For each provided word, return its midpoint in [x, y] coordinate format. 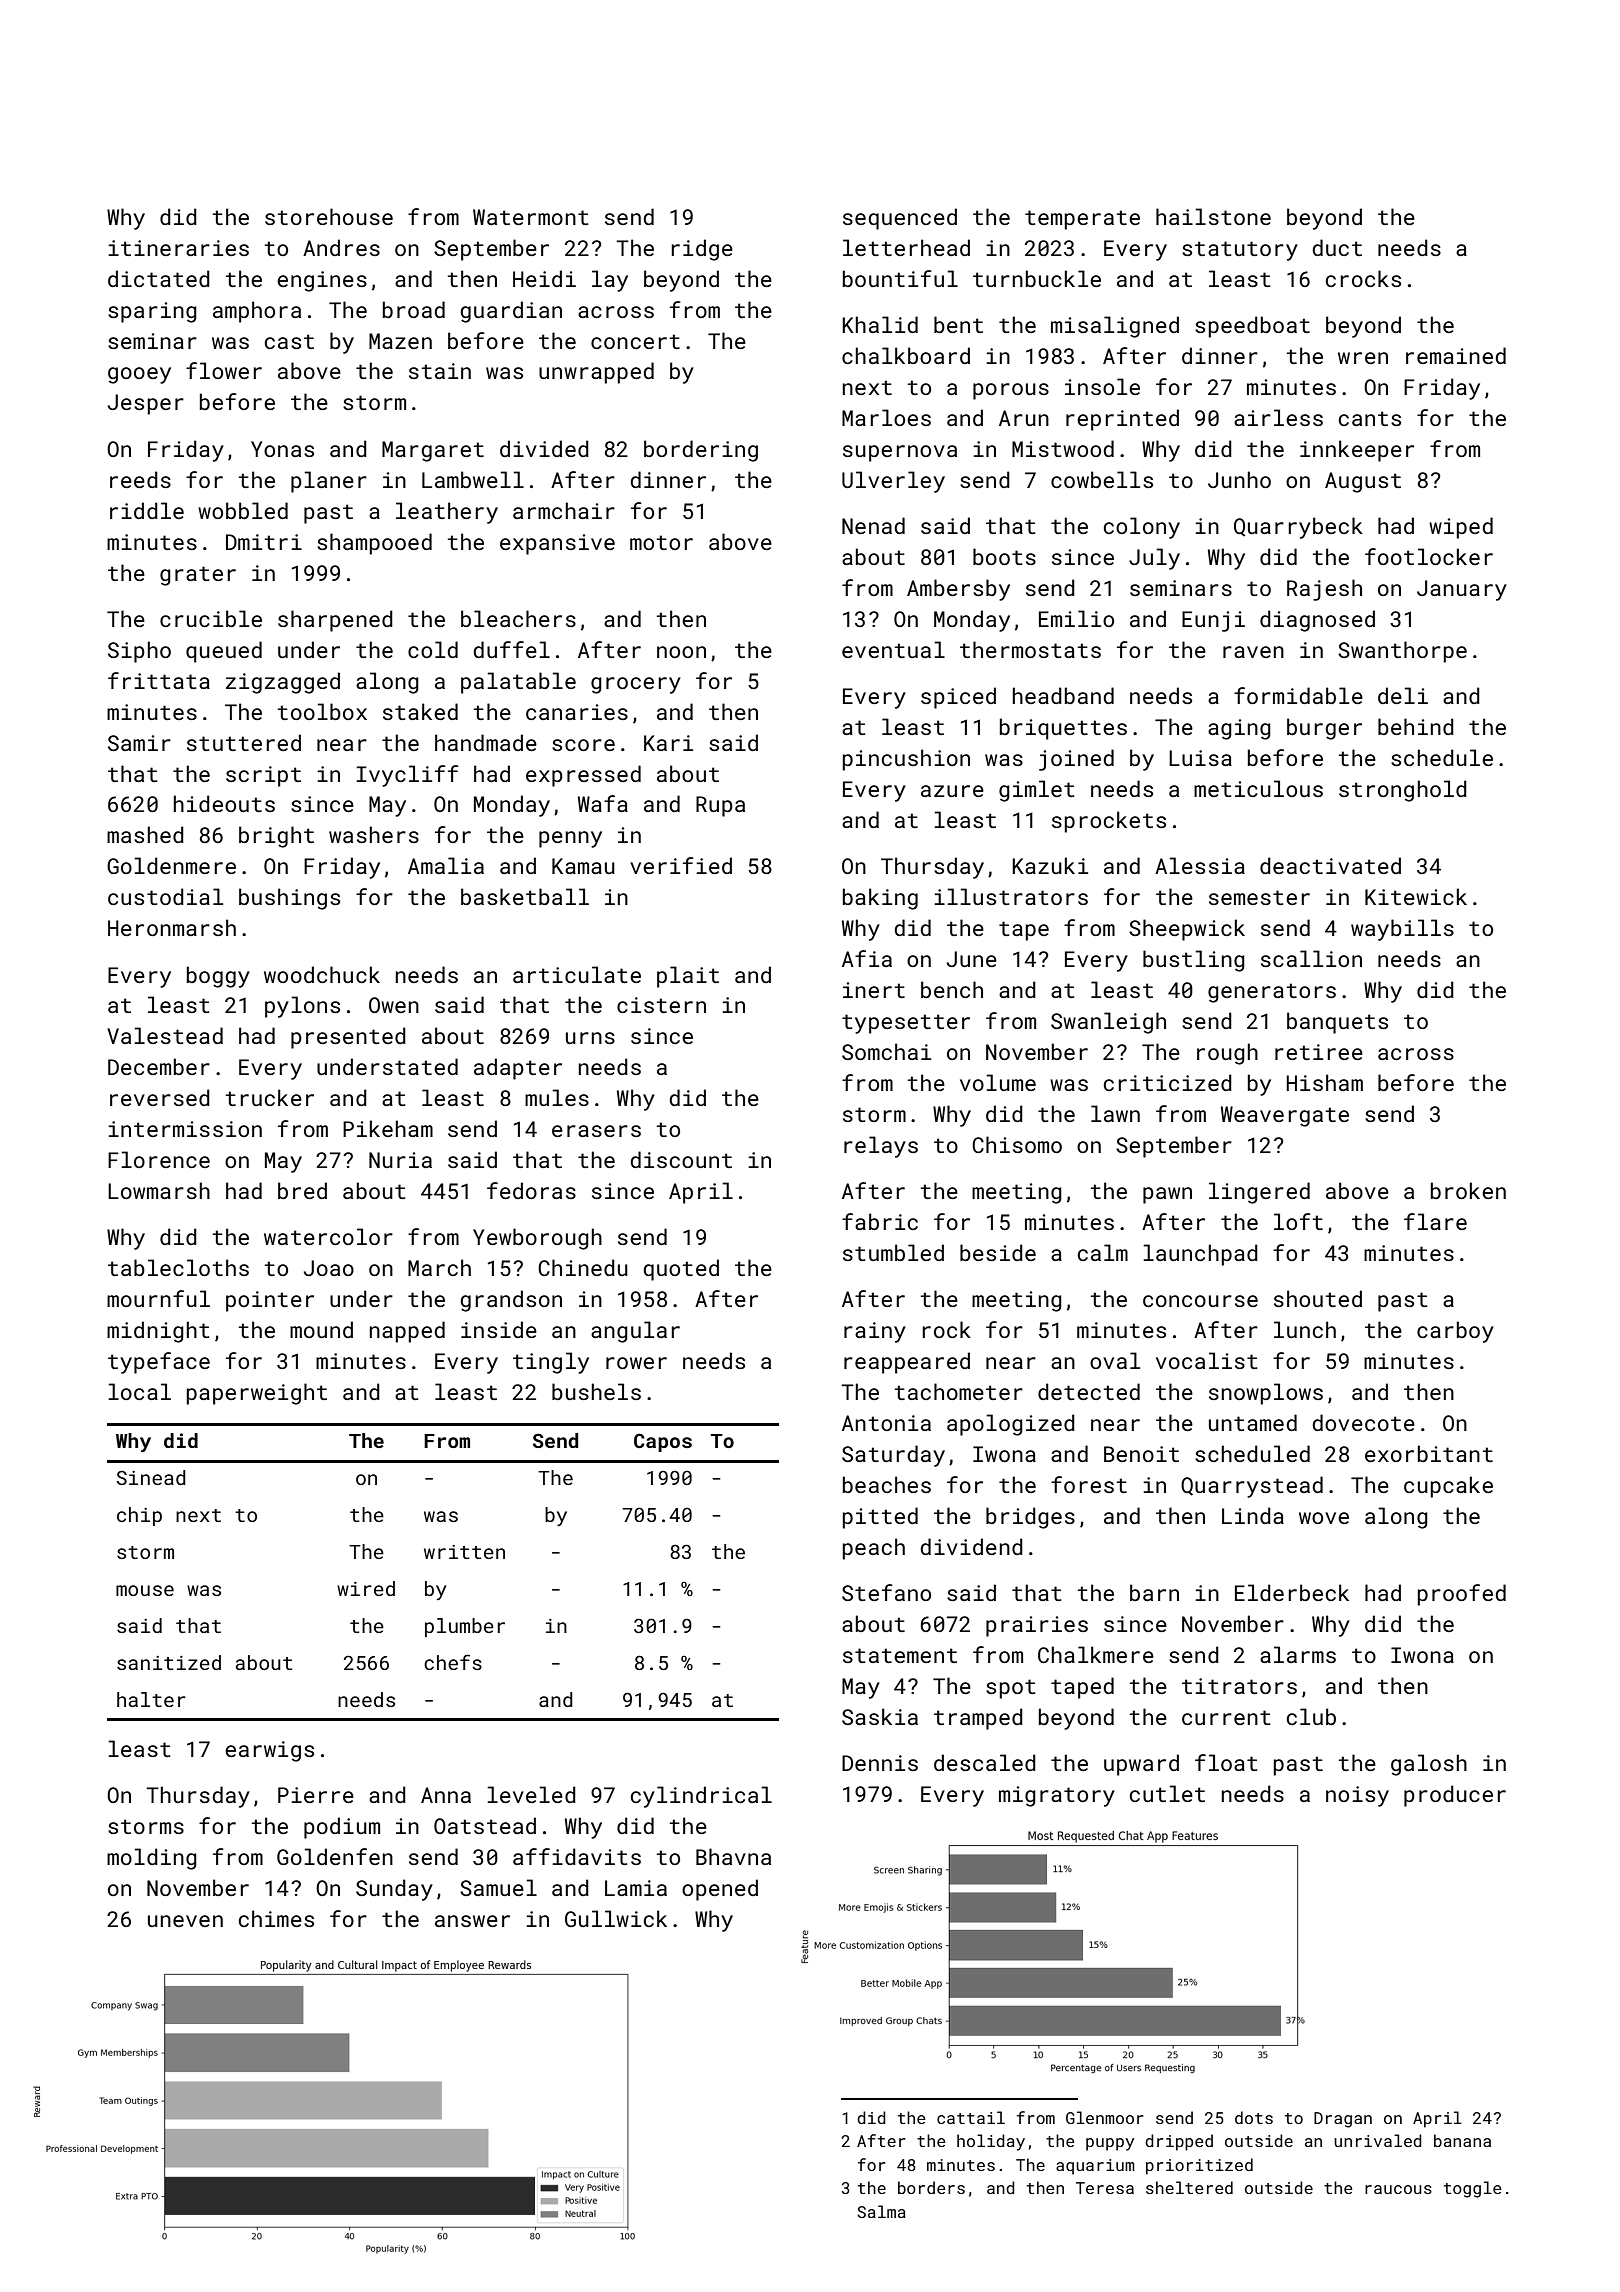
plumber [465, 1627]
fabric [880, 1221]
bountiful [900, 278]
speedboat [1252, 327]
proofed [1462, 1595]
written [464, 1552]
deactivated [1330, 865]
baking [880, 899]
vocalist [1206, 1360]
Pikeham [388, 1128]
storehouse [329, 216]
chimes [276, 1918]
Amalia [446, 865]
